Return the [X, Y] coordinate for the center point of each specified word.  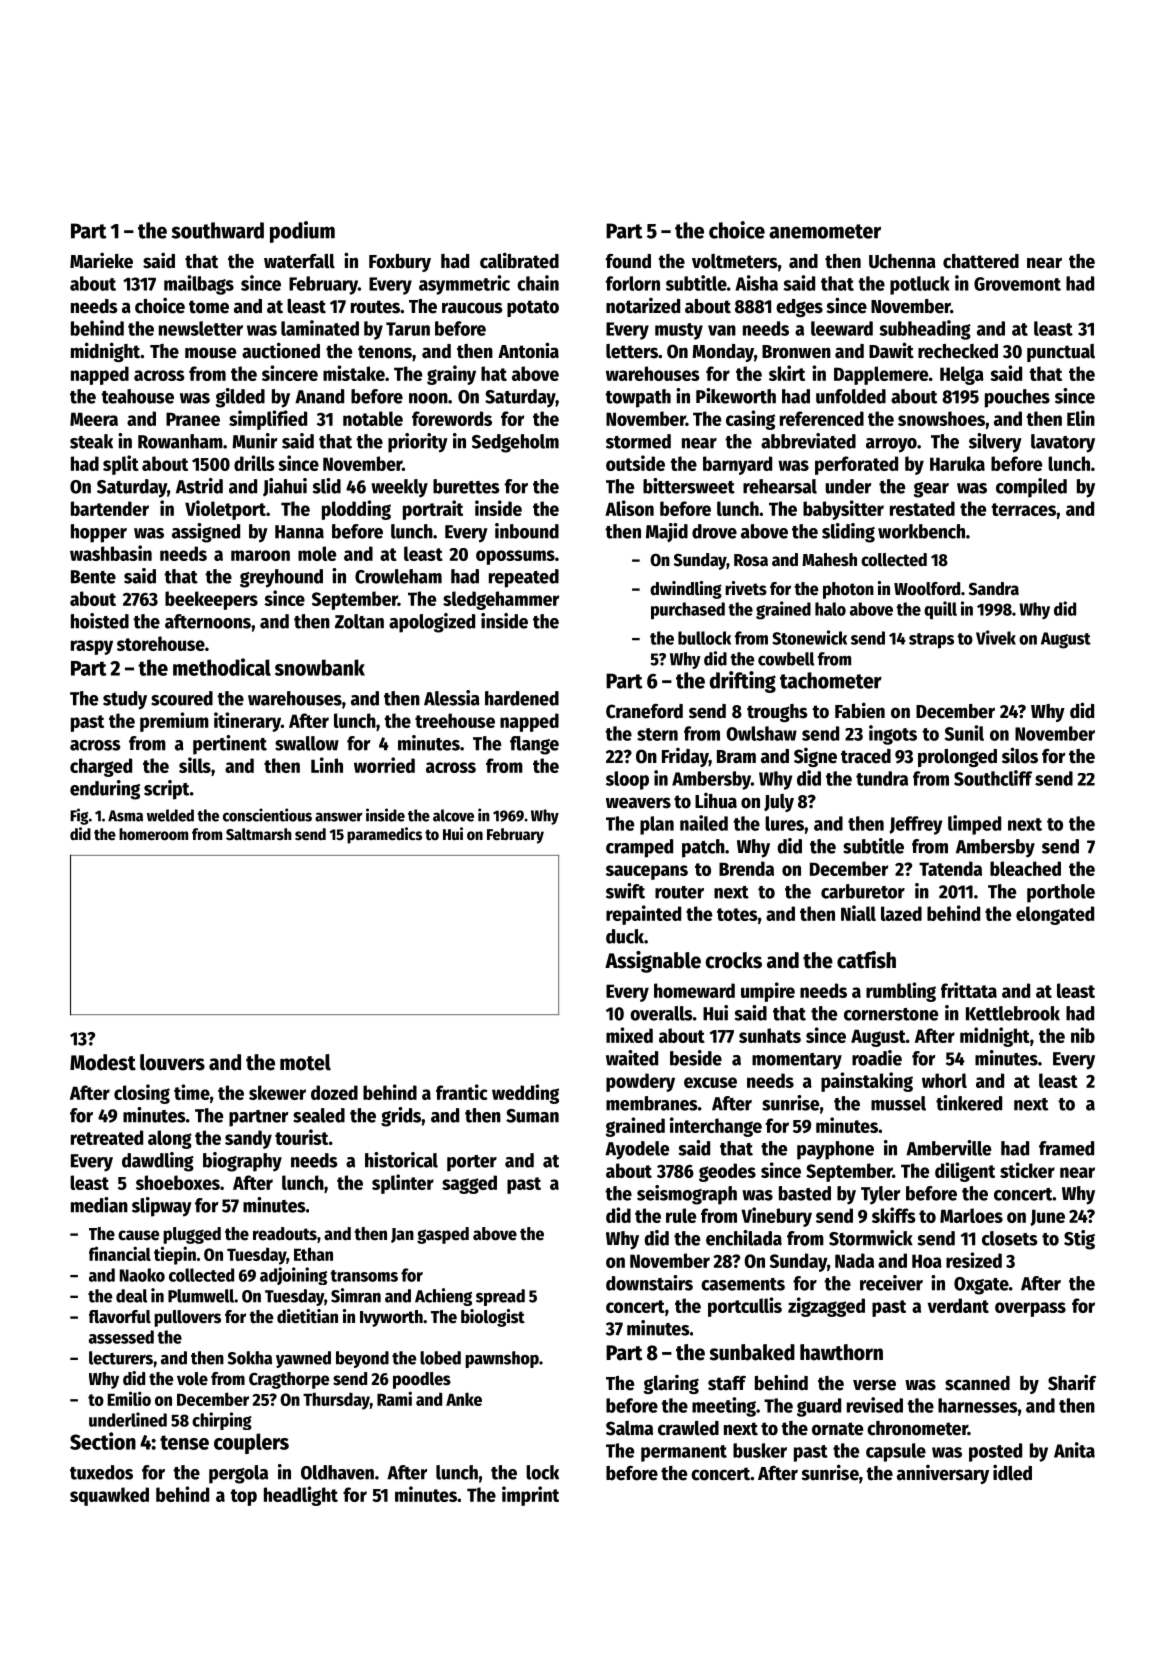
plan [657, 825]
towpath [638, 398]
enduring [105, 790]
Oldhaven [337, 1472]
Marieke [101, 260]
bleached [1025, 868]
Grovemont [1017, 284]
